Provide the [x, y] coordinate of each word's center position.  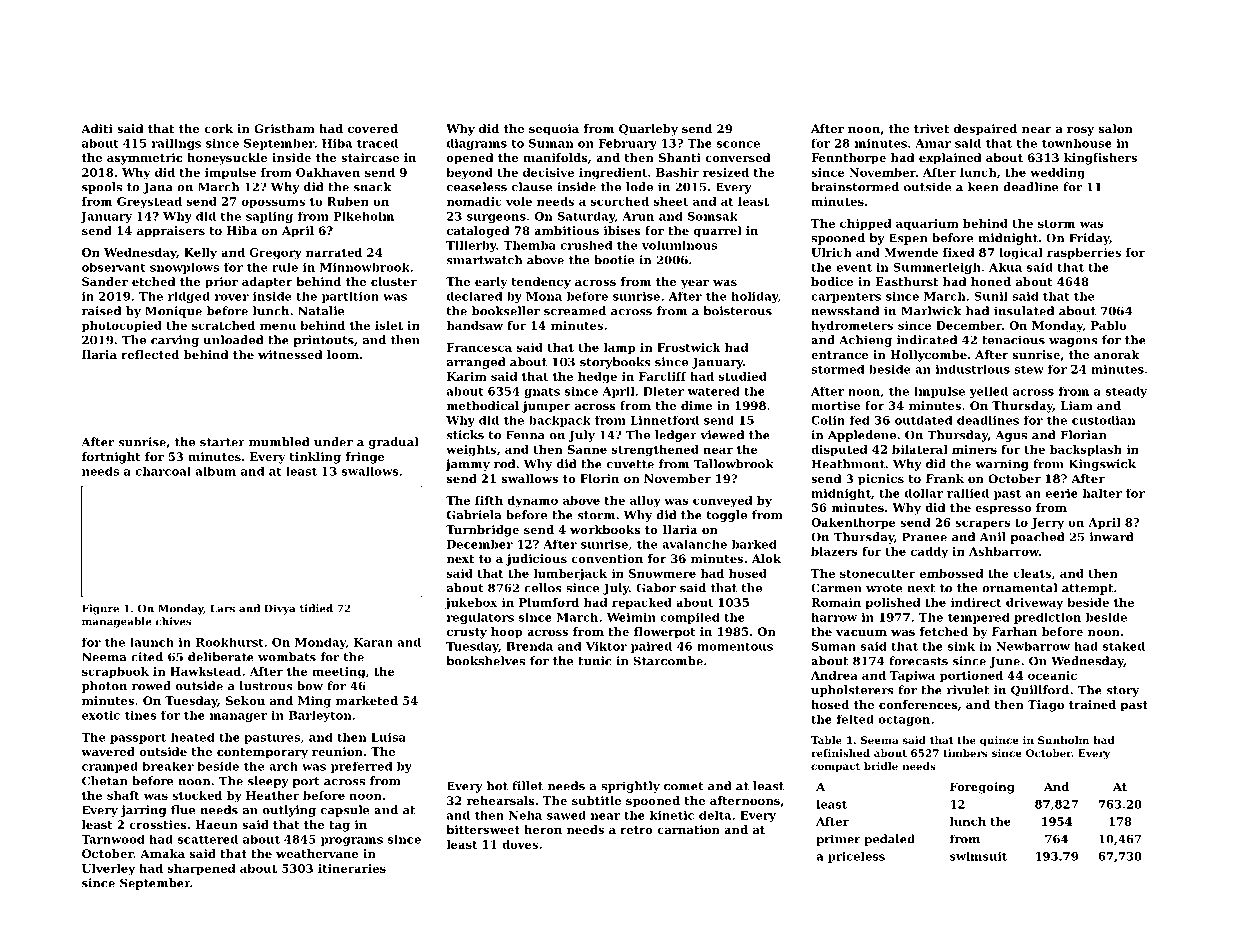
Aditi [97, 128]
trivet [931, 128]
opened [470, 159]
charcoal [163, 471]
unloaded [233, 340]
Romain [836, 602]
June [1004, 662]
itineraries [352, 868]
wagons [1073, 342]
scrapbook [115, 672]
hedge [597, 378]
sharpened [202, 869]
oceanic [1052, 675]
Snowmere [662, 573]
